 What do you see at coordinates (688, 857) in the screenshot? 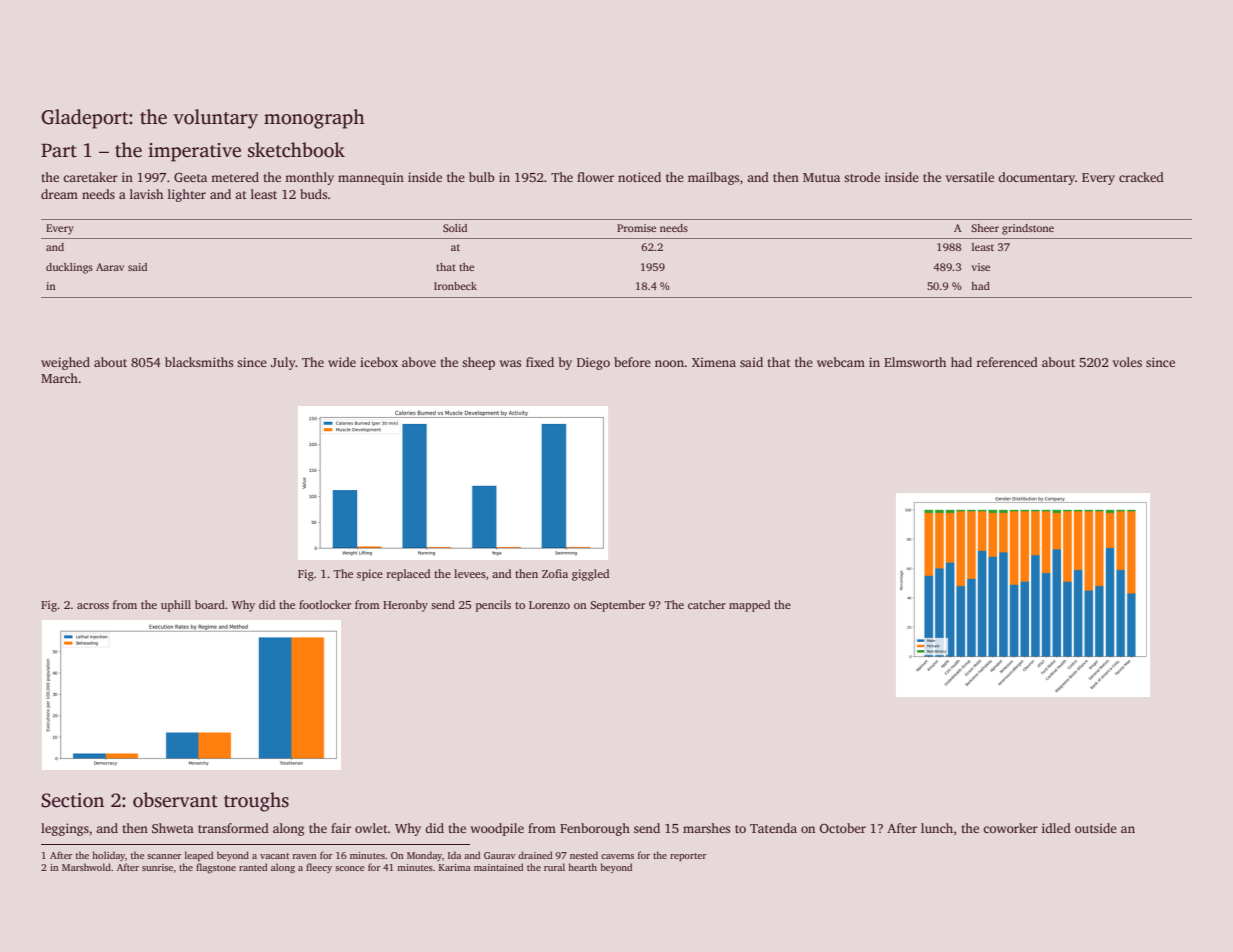
I see `reporter` at bounding box center [688, 857].
